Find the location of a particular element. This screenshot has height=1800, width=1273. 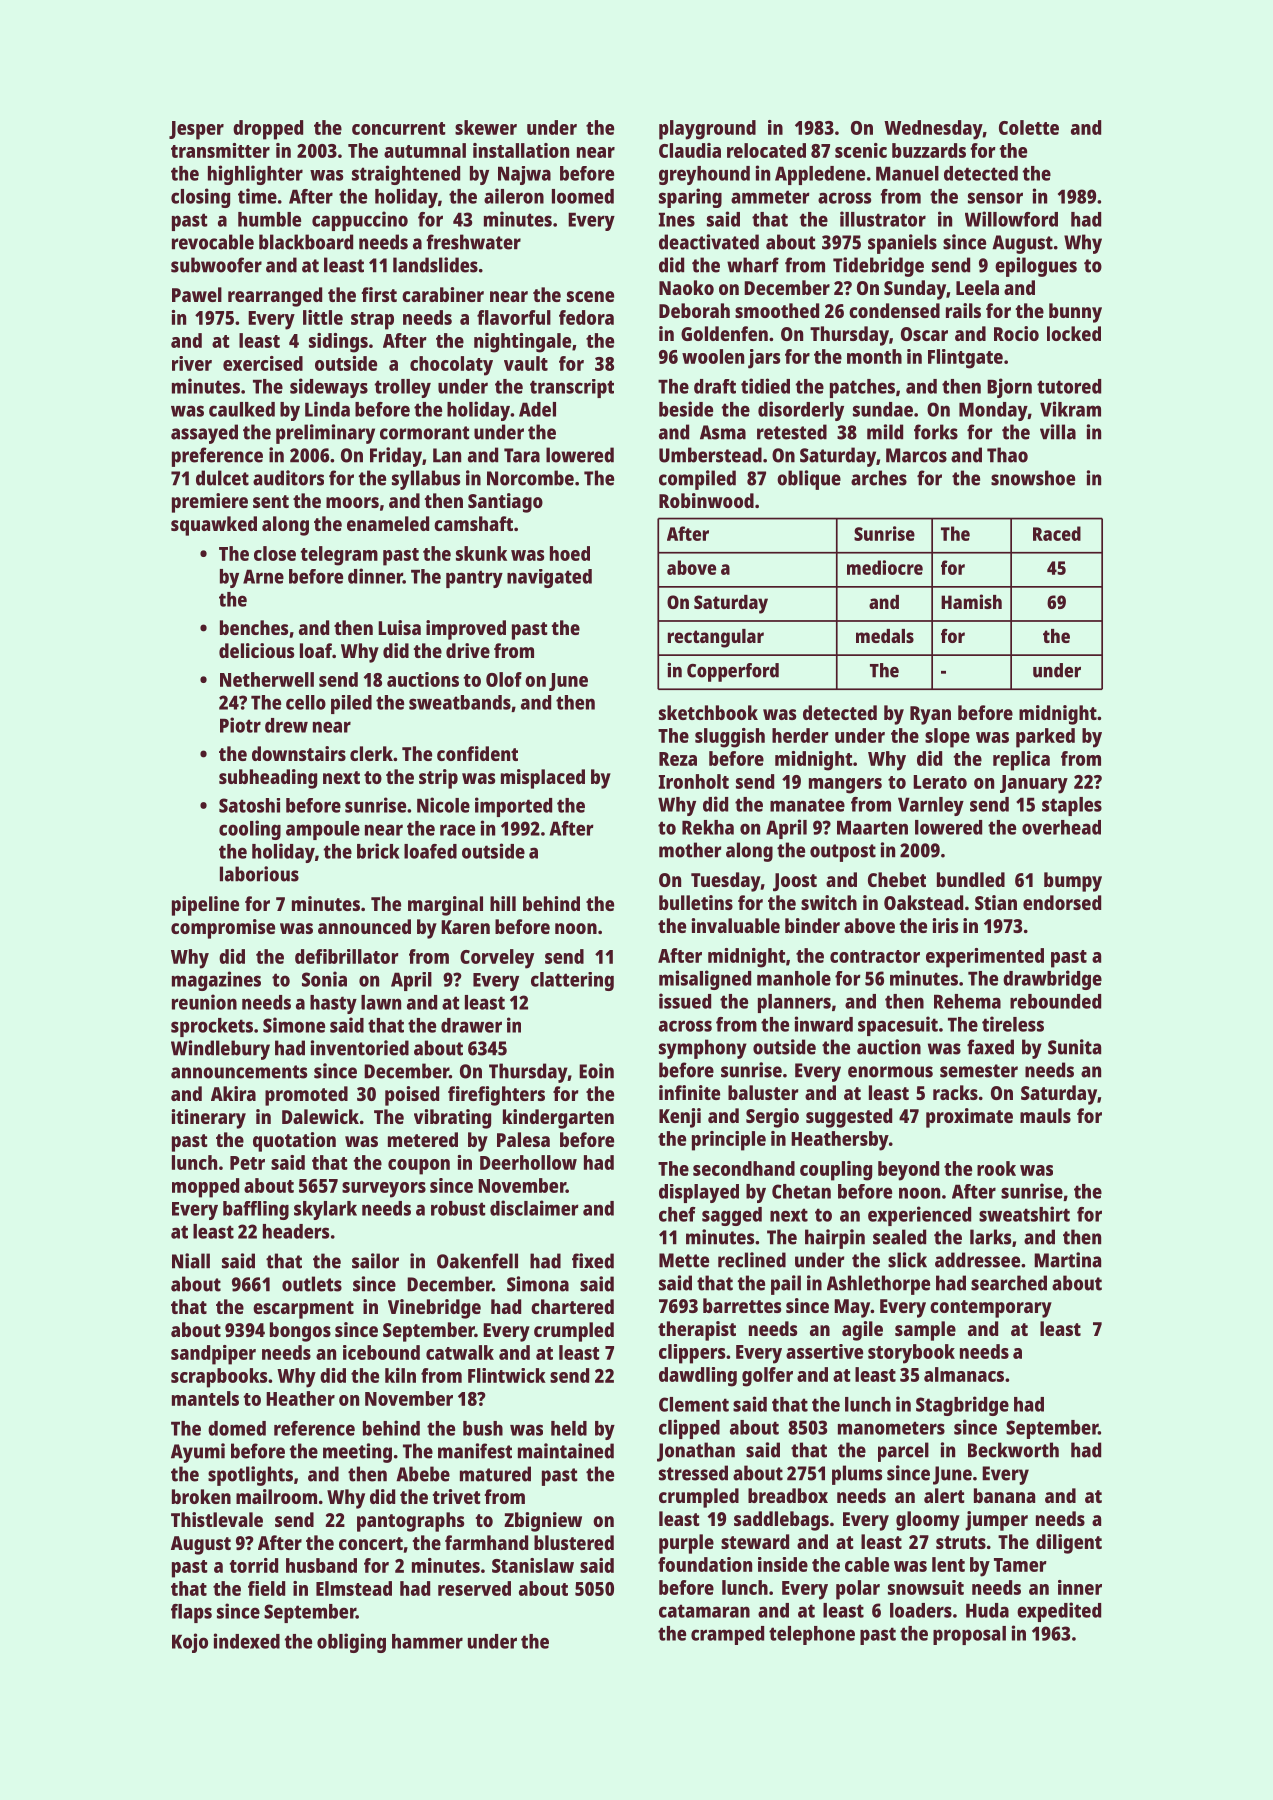

sideways is located at coordinates (329, 388).
